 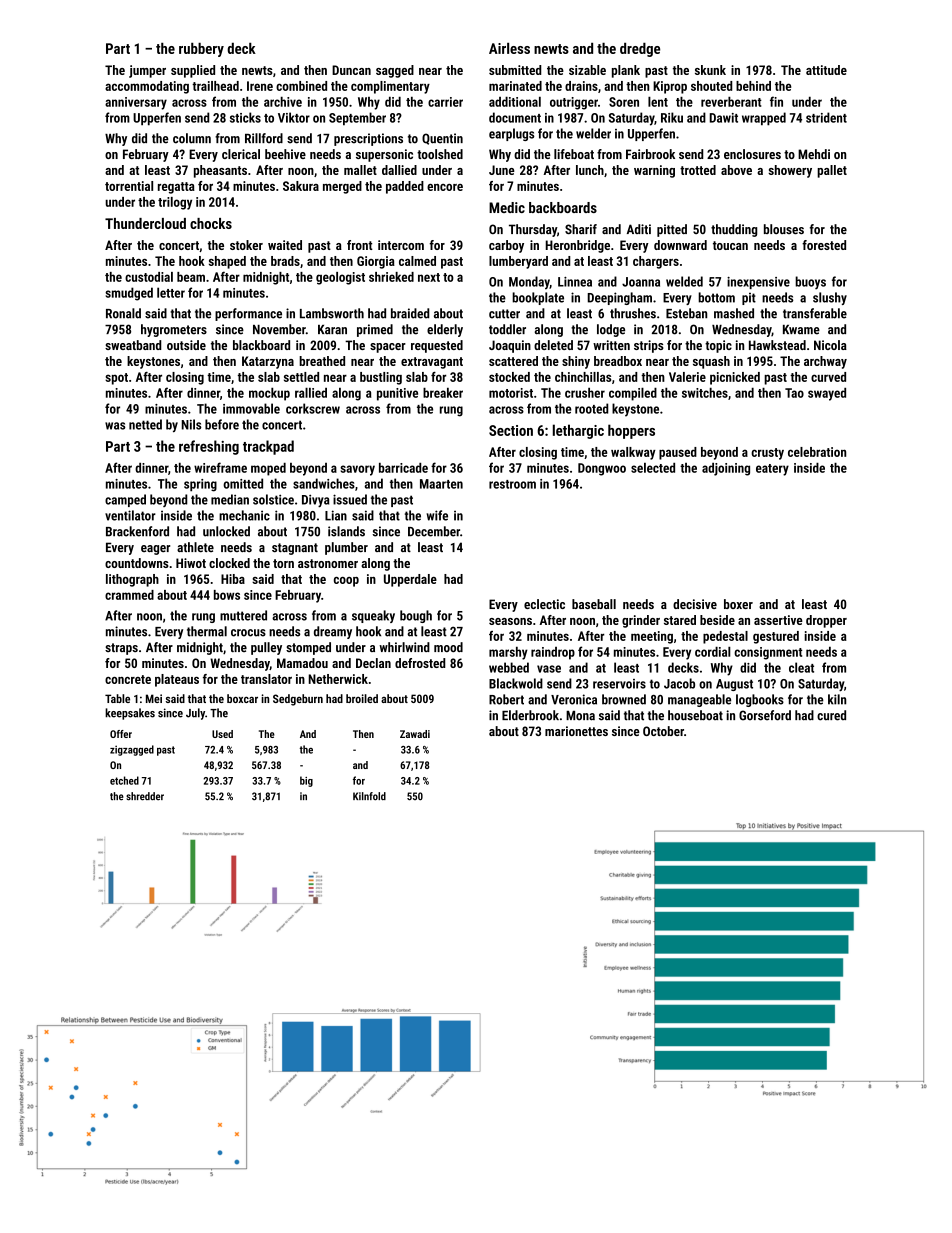 What do you see at coordinates (373, 616) in the image?
I see `squeaky` at bounding box center [373, 616].
